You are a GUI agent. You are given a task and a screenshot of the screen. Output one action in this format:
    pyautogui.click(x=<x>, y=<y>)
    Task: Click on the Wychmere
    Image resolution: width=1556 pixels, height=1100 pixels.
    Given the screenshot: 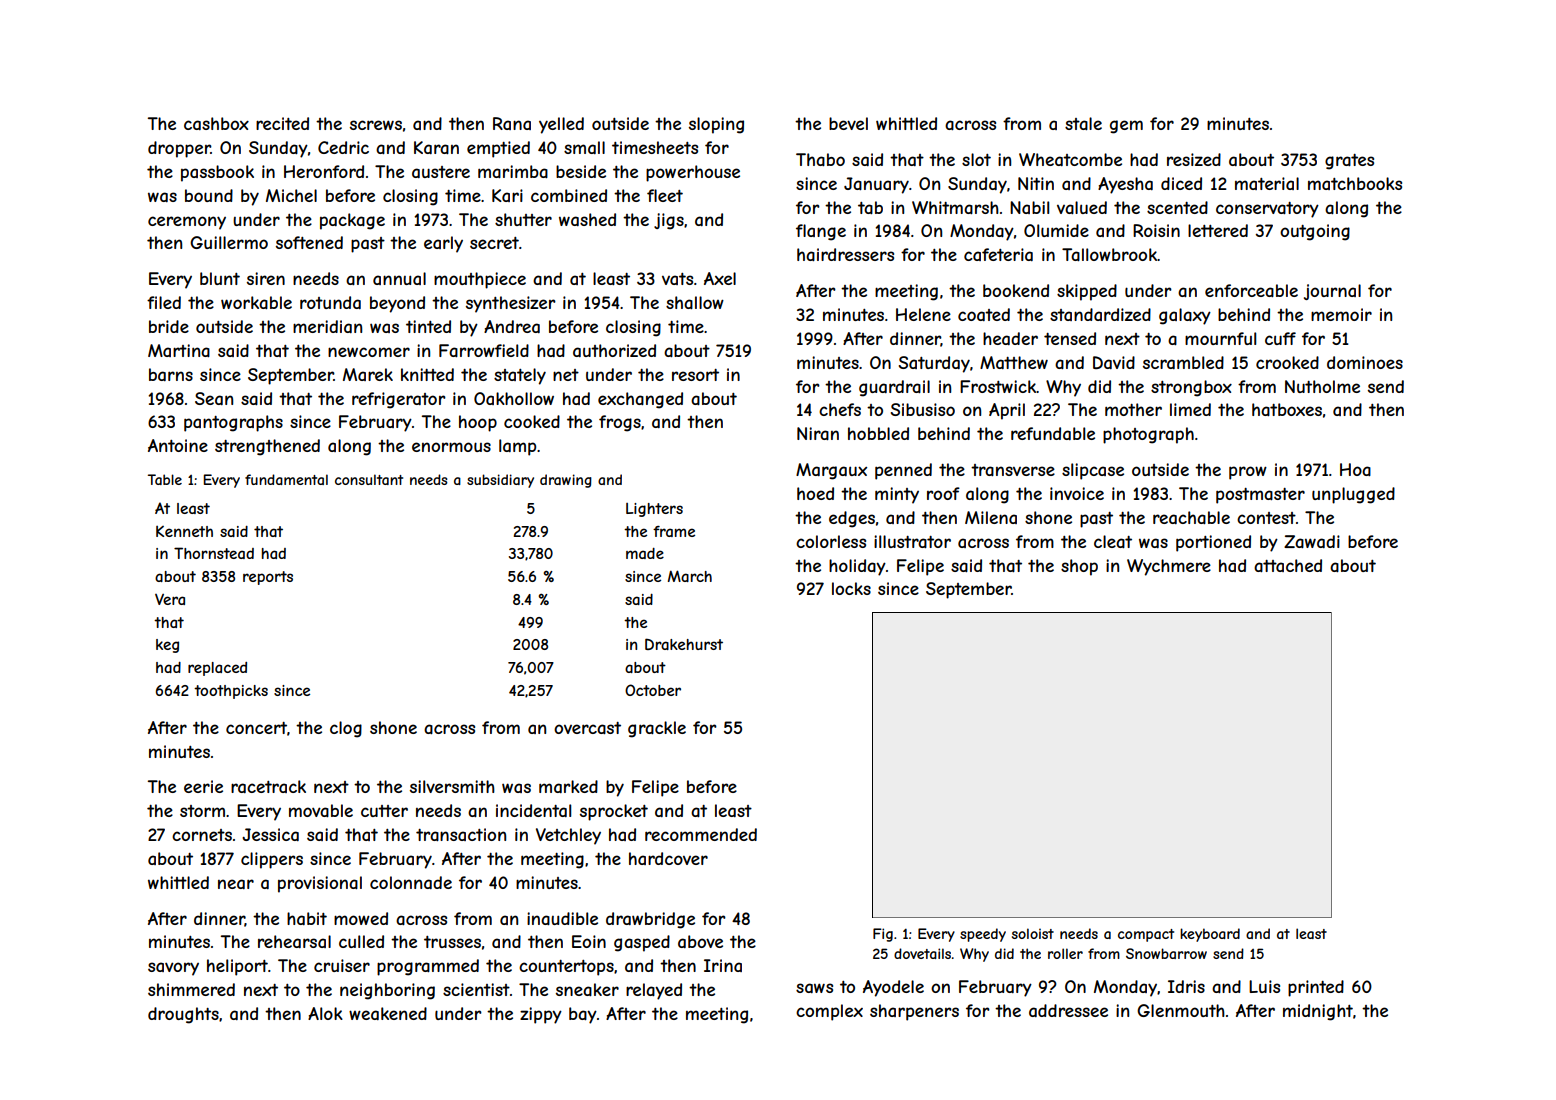 What is the action you would take?
    pyautogui.click(x=1169, y=567)
